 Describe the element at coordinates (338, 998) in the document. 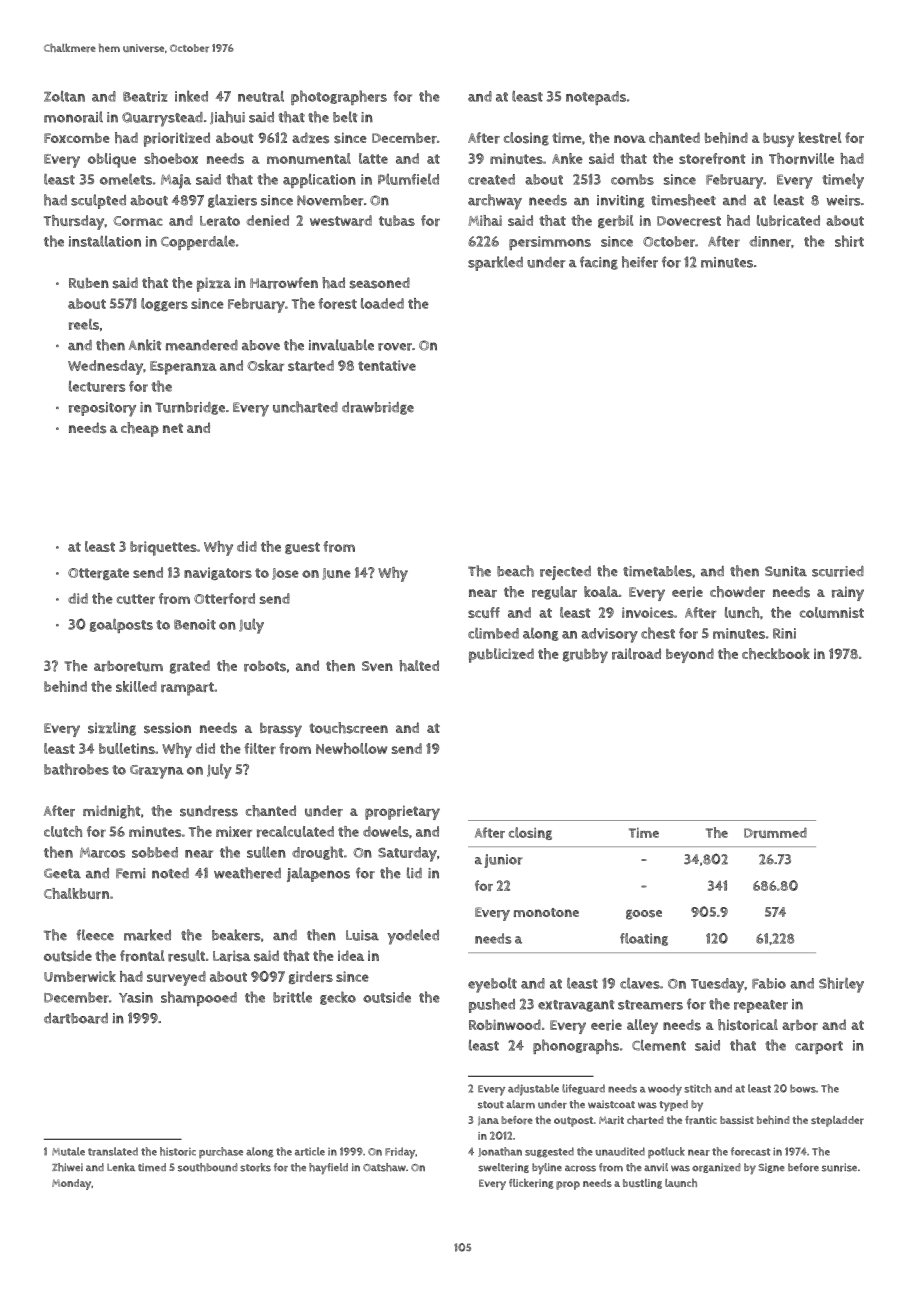

I see `gecko` at that location.
